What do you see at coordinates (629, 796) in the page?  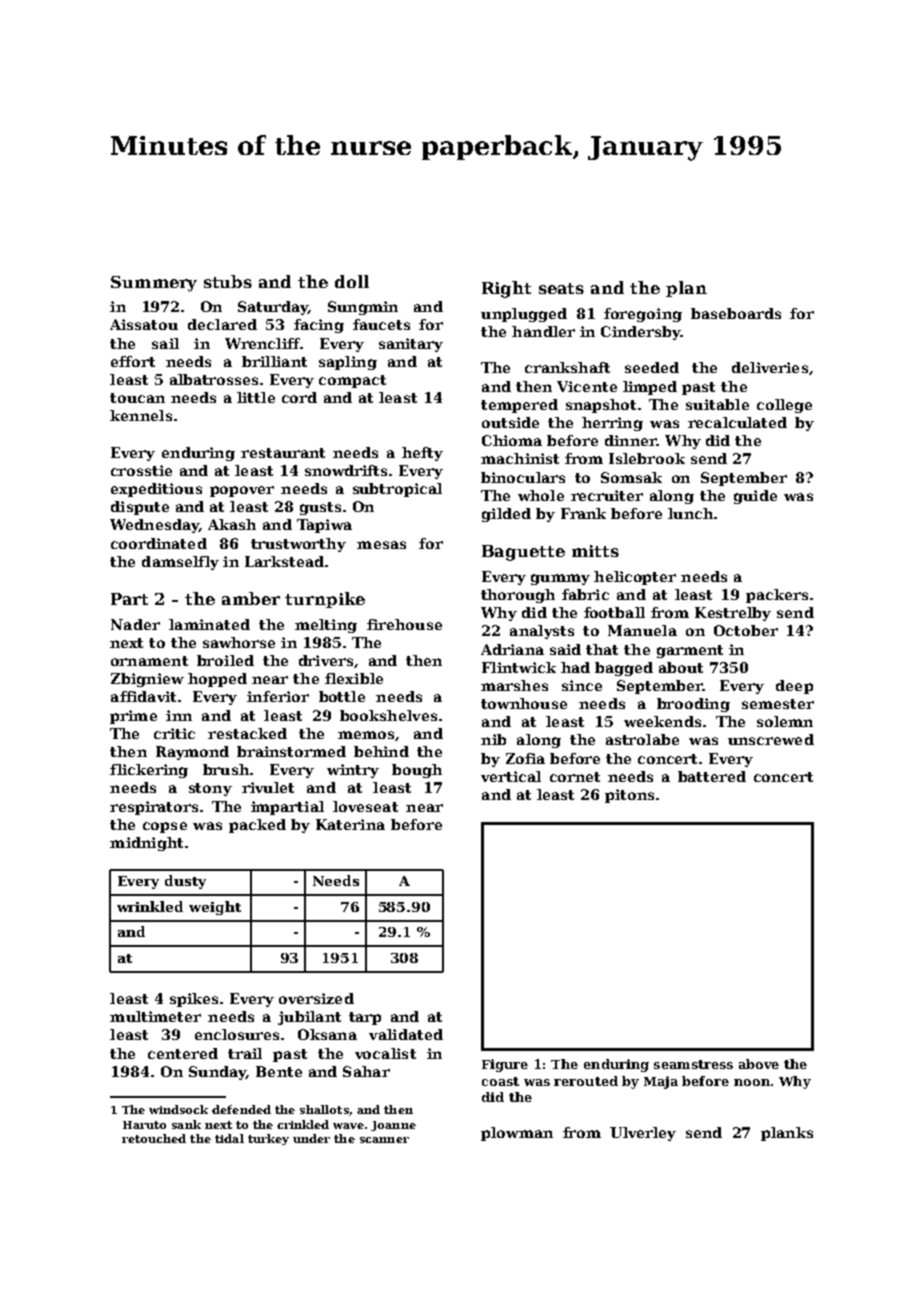 I see `pitons` at bounding box center [629, 796].
